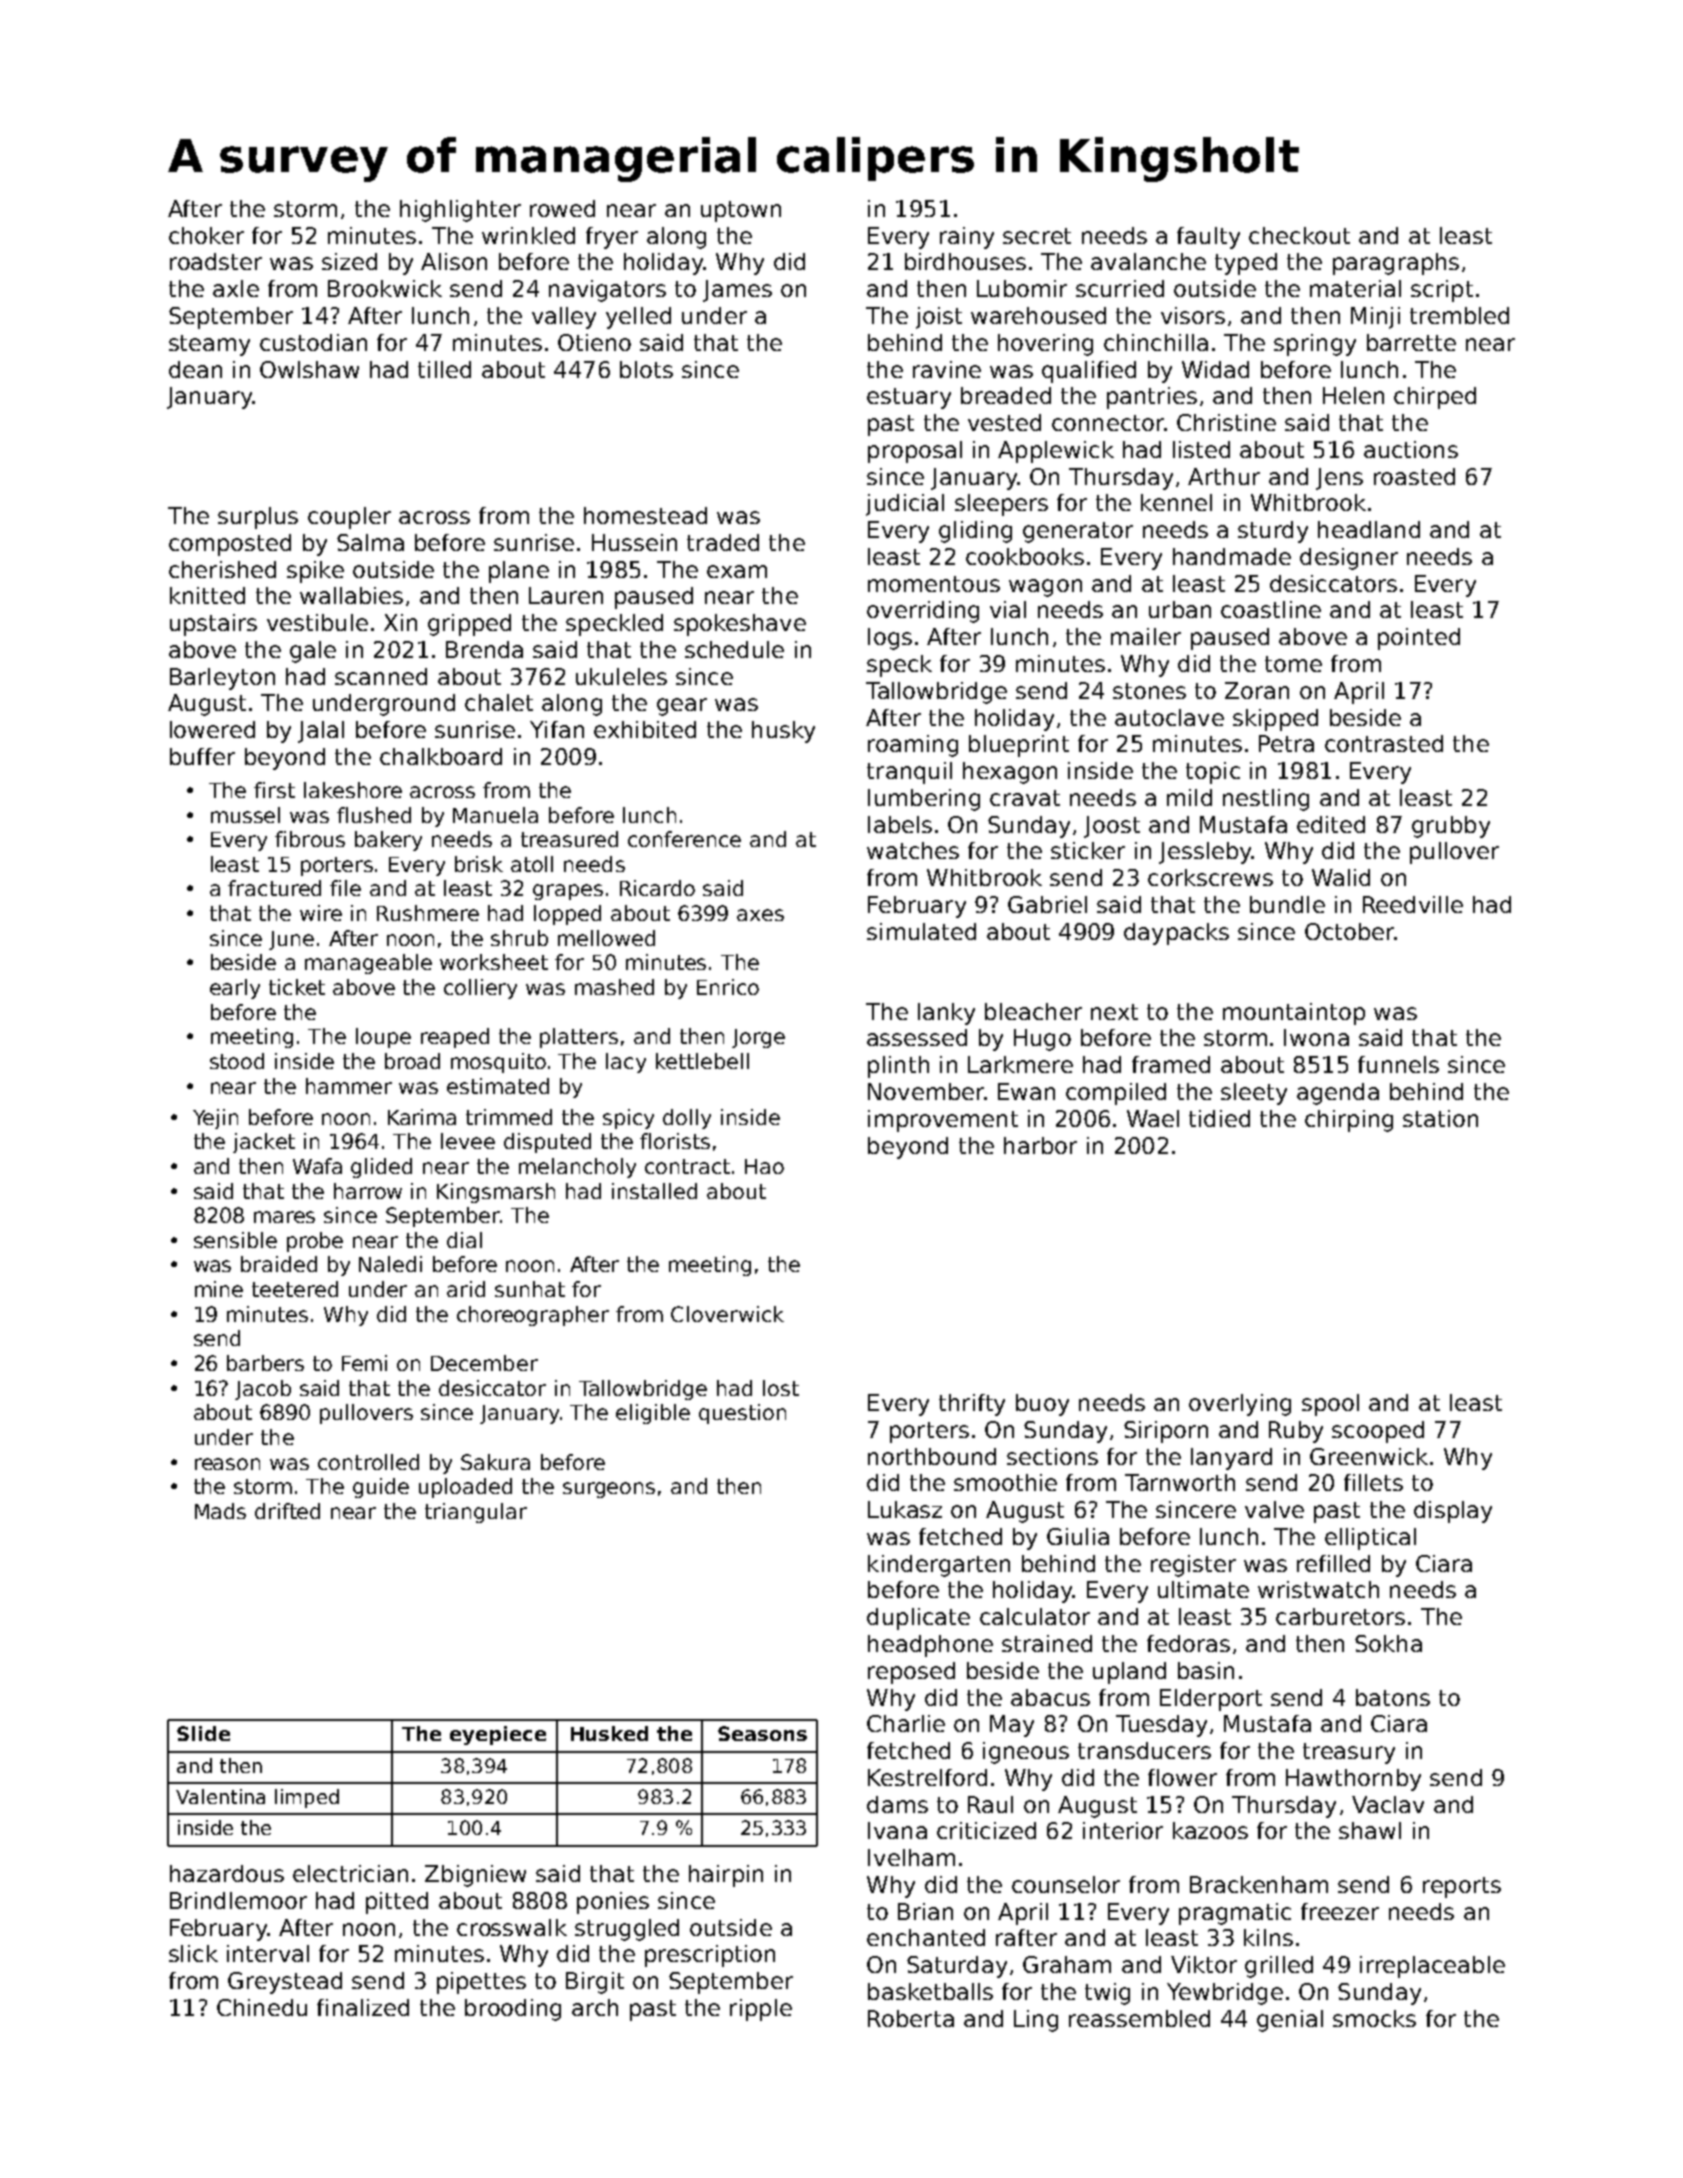 The image size is (1683, 2178). Describe the element at coordinates (1451, 827) in the screenshot. I see `grubby` at that location.
